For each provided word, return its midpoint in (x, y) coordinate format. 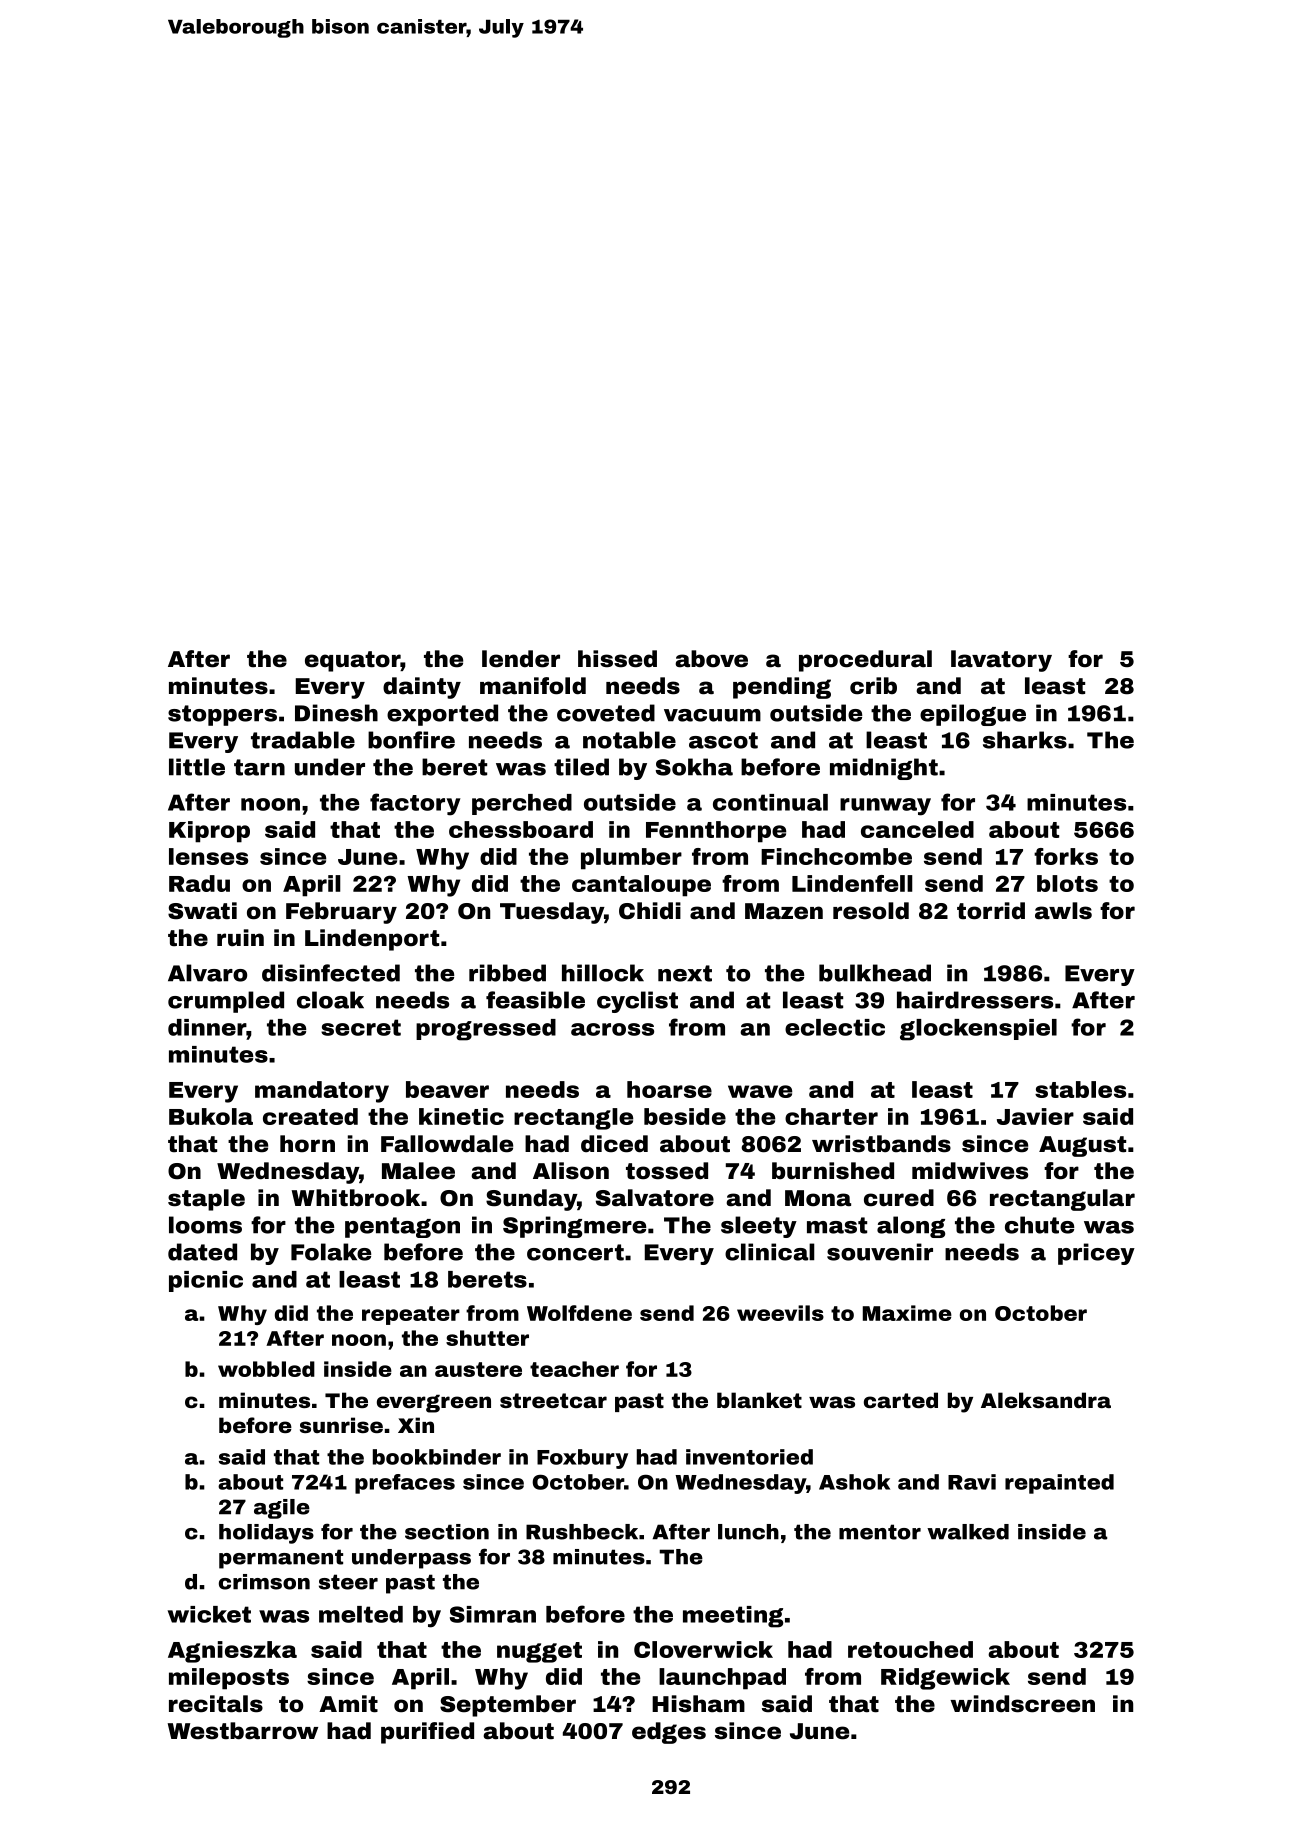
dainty (422, 688)
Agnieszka (232, 1652)
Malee (418, 1171)
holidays (266, 1534)
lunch (748, 1532)
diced (614, 1144)
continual (770, 802)
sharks (1025, 740)
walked (968, 1532)
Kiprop (209, 832)
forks (1066, 856)
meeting (733, 1617)
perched (522, 804)
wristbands (881, 1144)
